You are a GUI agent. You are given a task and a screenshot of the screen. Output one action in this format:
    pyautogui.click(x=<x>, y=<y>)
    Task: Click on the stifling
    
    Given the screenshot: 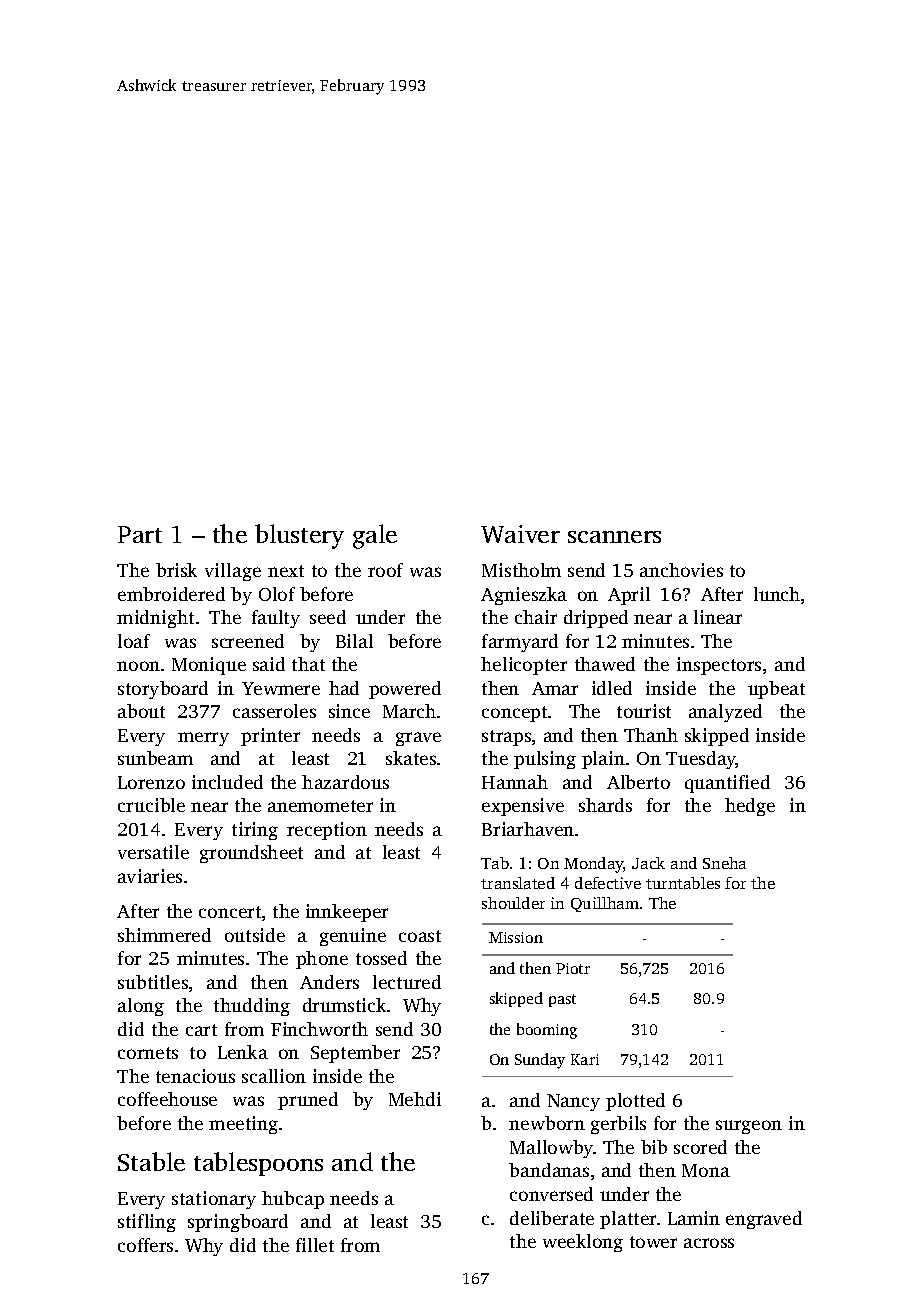 What is the action you would take?
    pyautogui.click(x=147, y=1223)
